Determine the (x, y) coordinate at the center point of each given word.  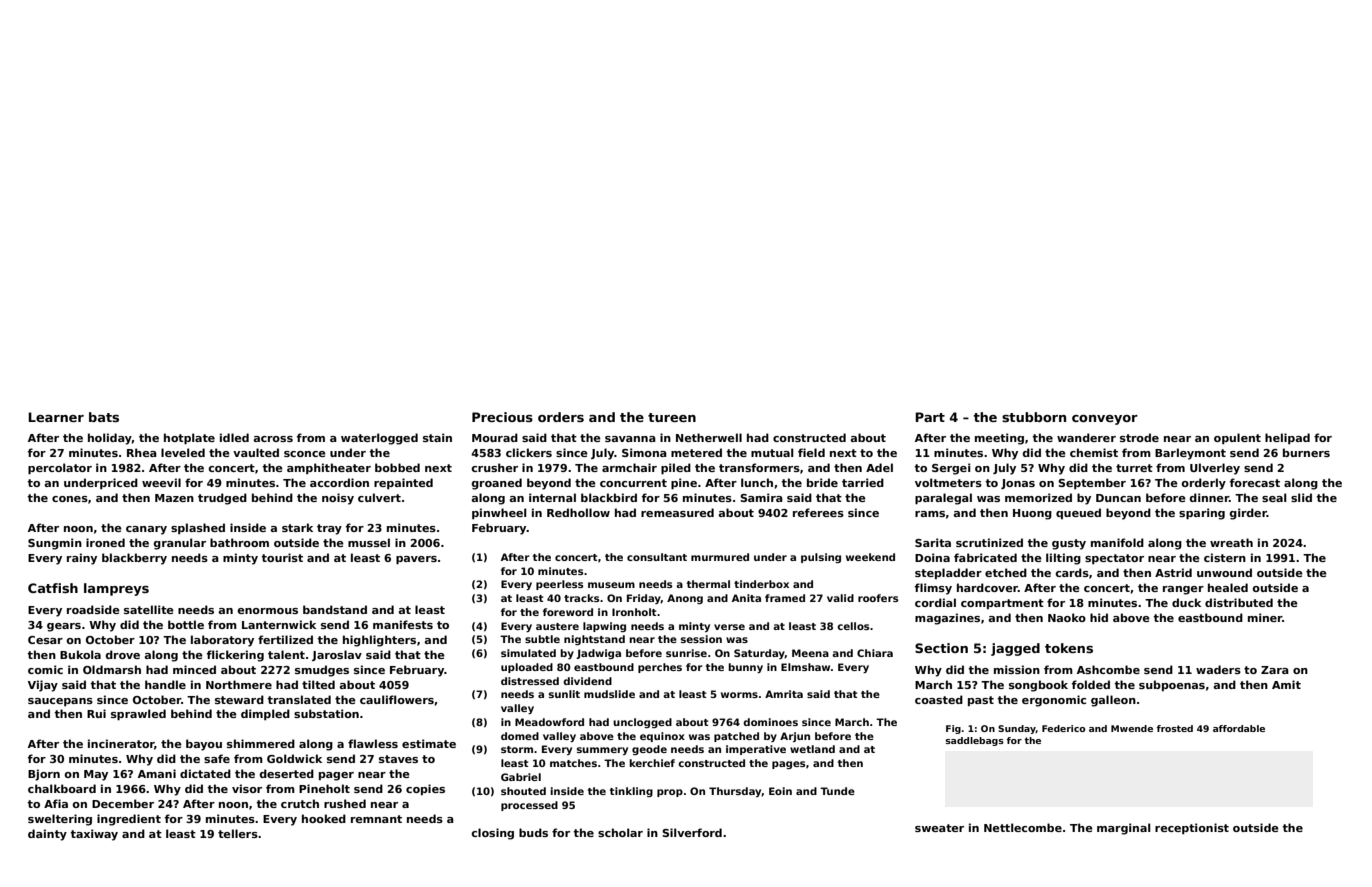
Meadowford (549, 722)
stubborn (1034, 417)
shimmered (261, 743)
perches (660, 668)
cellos (853, 626)
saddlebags (974, 741)
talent (286, 654)
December (123, 803)
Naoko (1067, 617)
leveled (183, 452)
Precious (502, 417)
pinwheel (499, 513)
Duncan (1118, 498)
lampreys (116, 589)
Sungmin (55, 544)
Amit (1286, 684)
